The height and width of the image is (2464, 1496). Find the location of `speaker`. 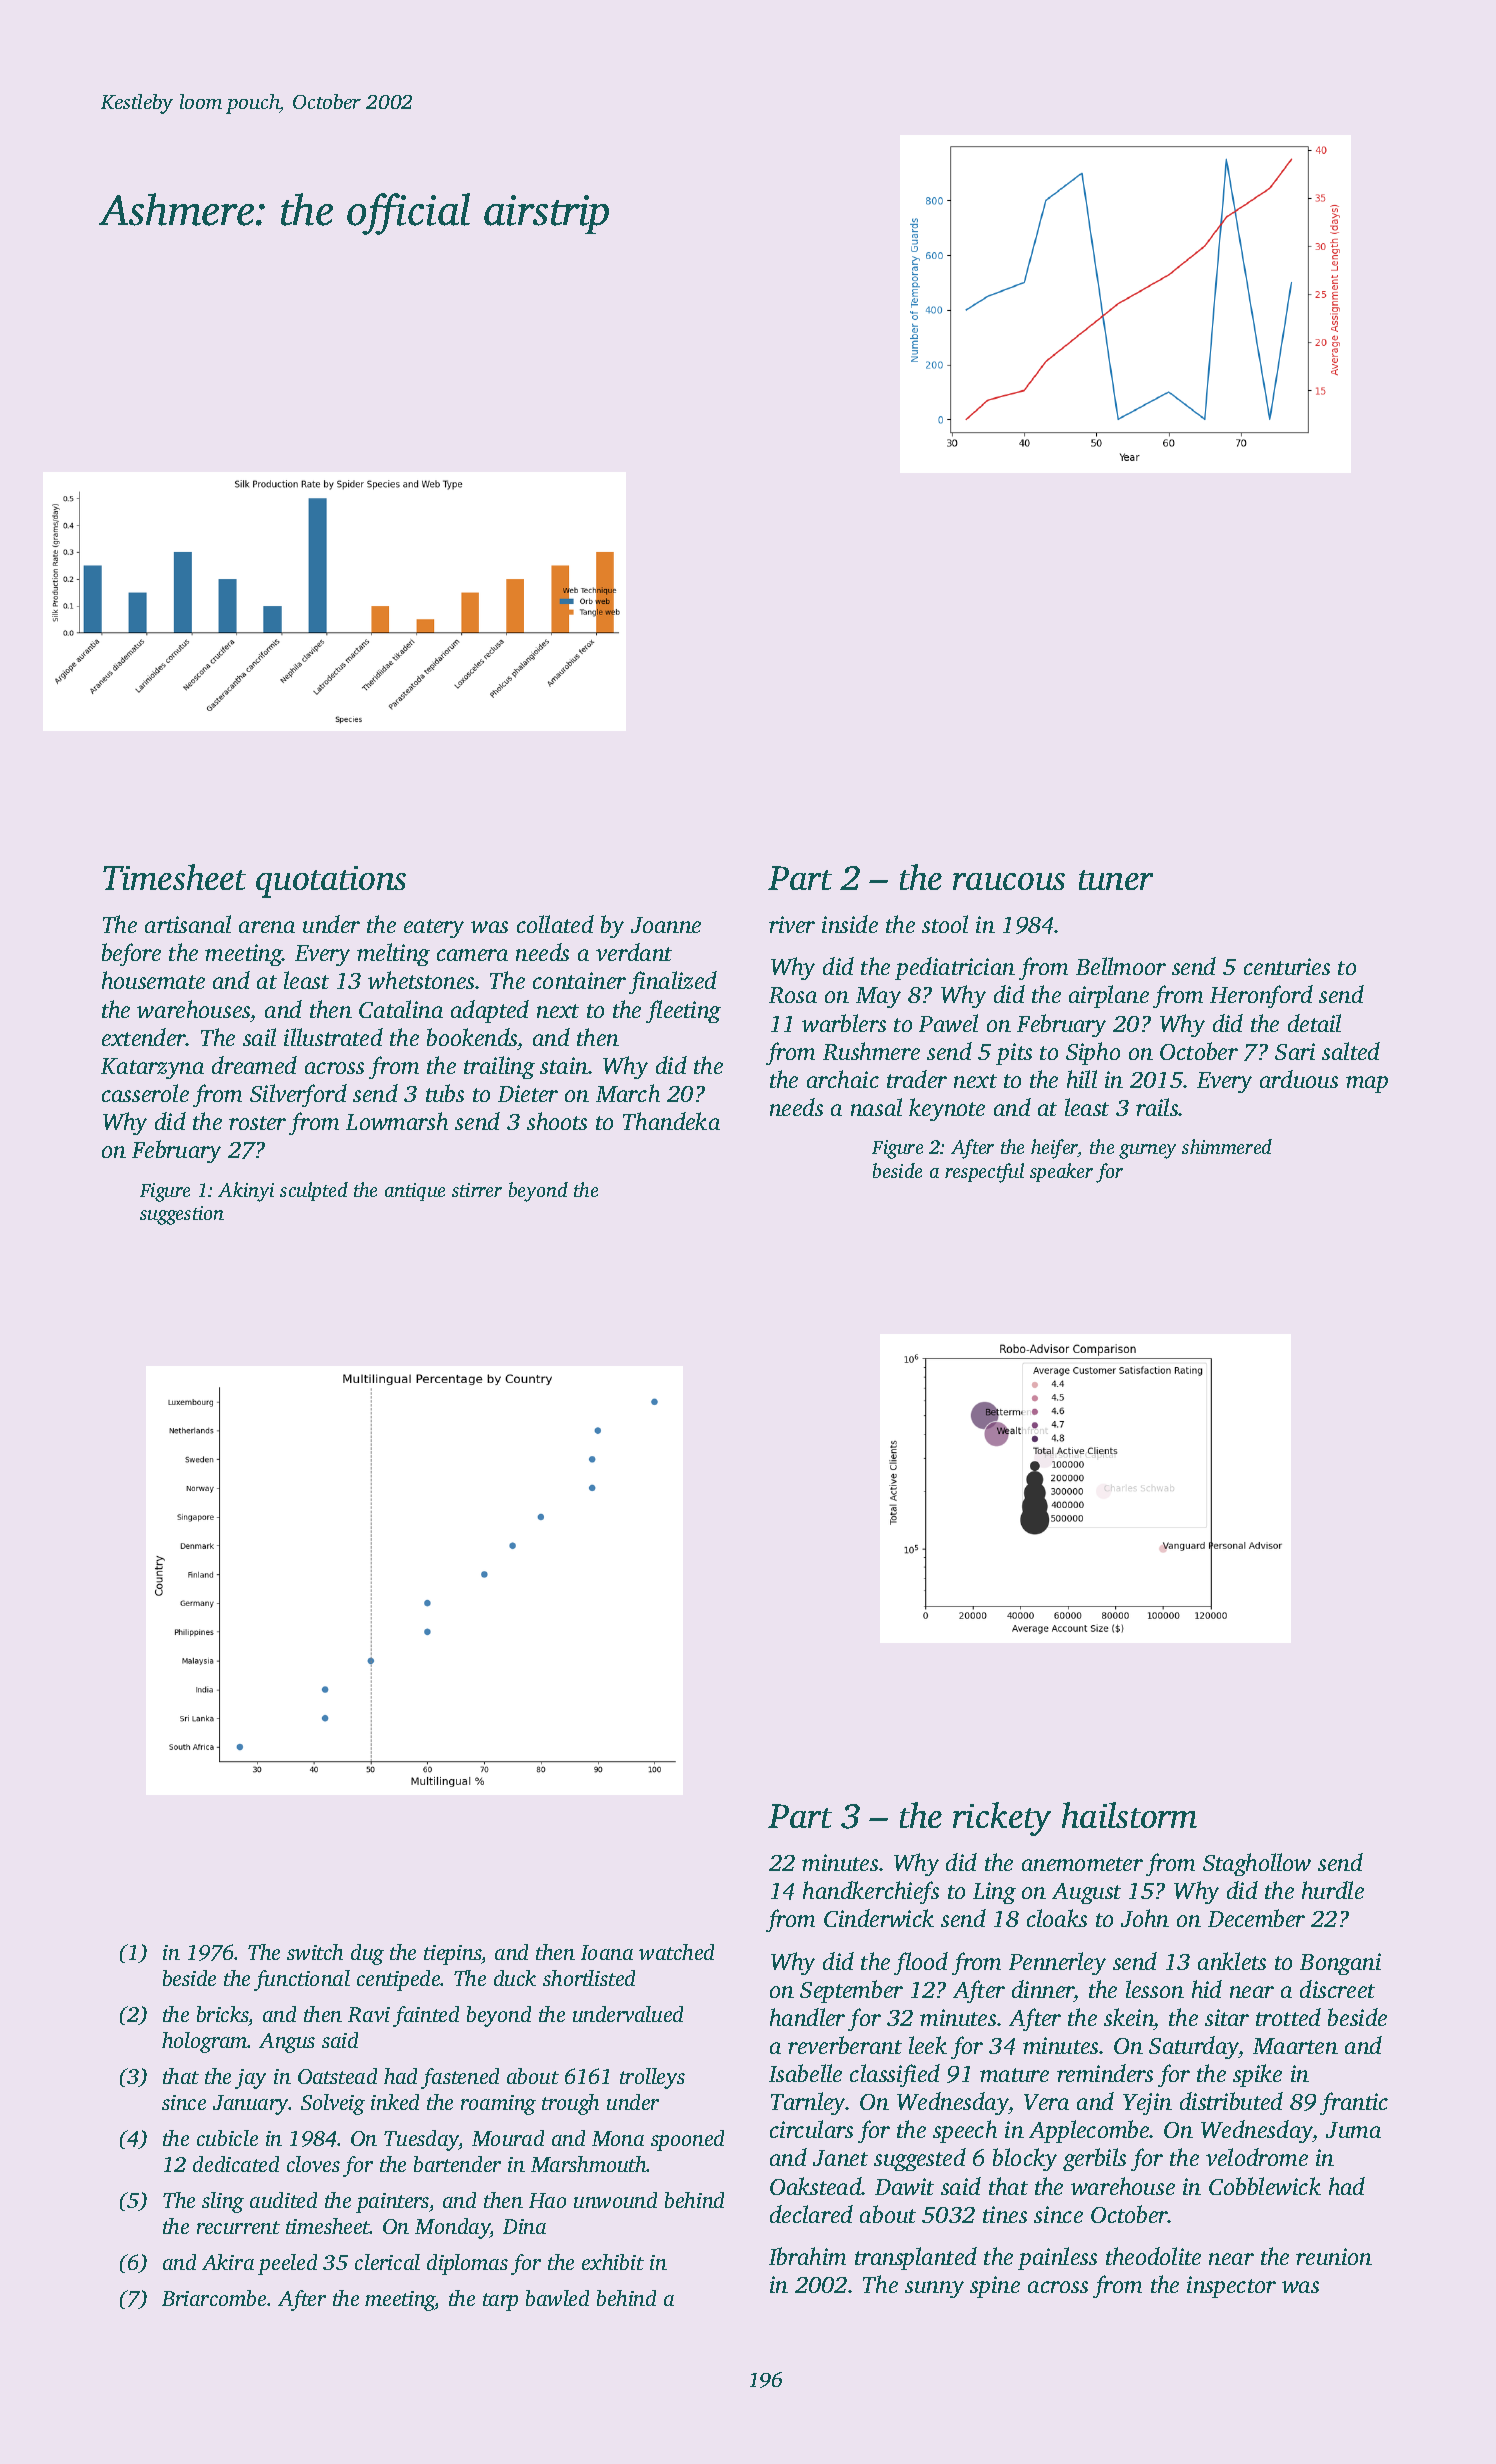

speaker is located at coordinates (1061, 1172).
